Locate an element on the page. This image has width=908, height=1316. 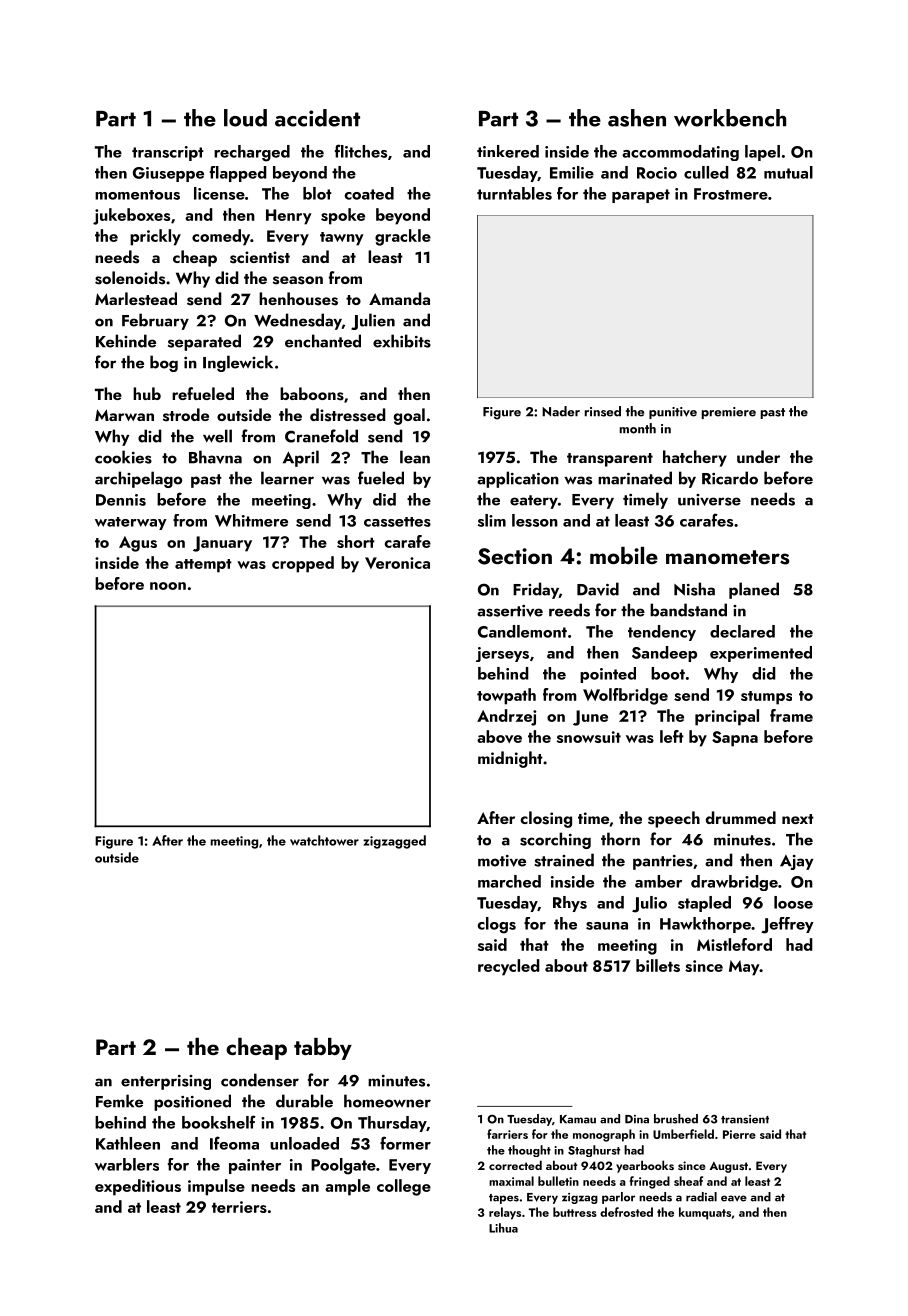
grackle is located at coordinates (403, 237).
